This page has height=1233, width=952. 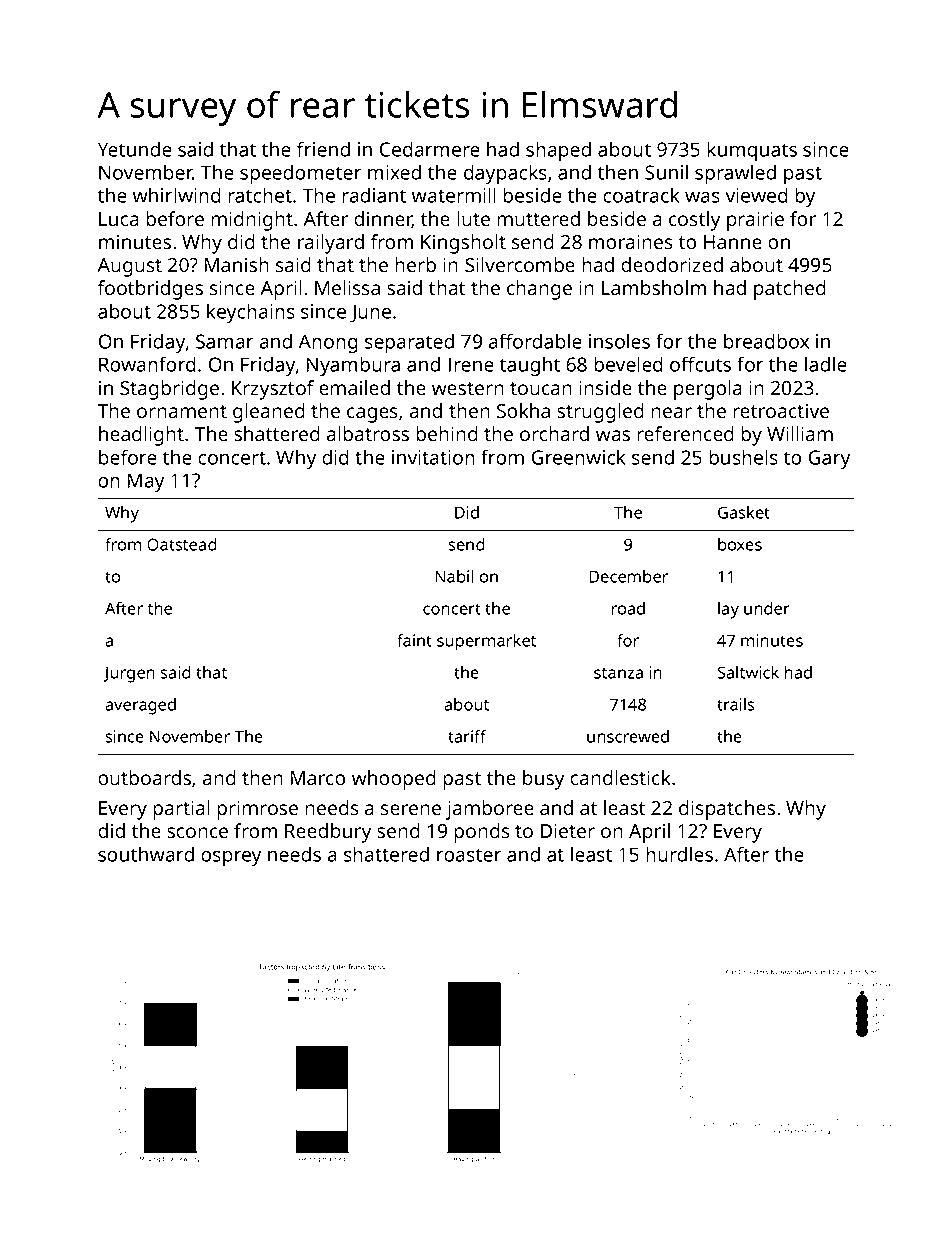 What do you see at coordinates (224, 341) in the page?
I see `Samar` at bounding box center [224, 341].
